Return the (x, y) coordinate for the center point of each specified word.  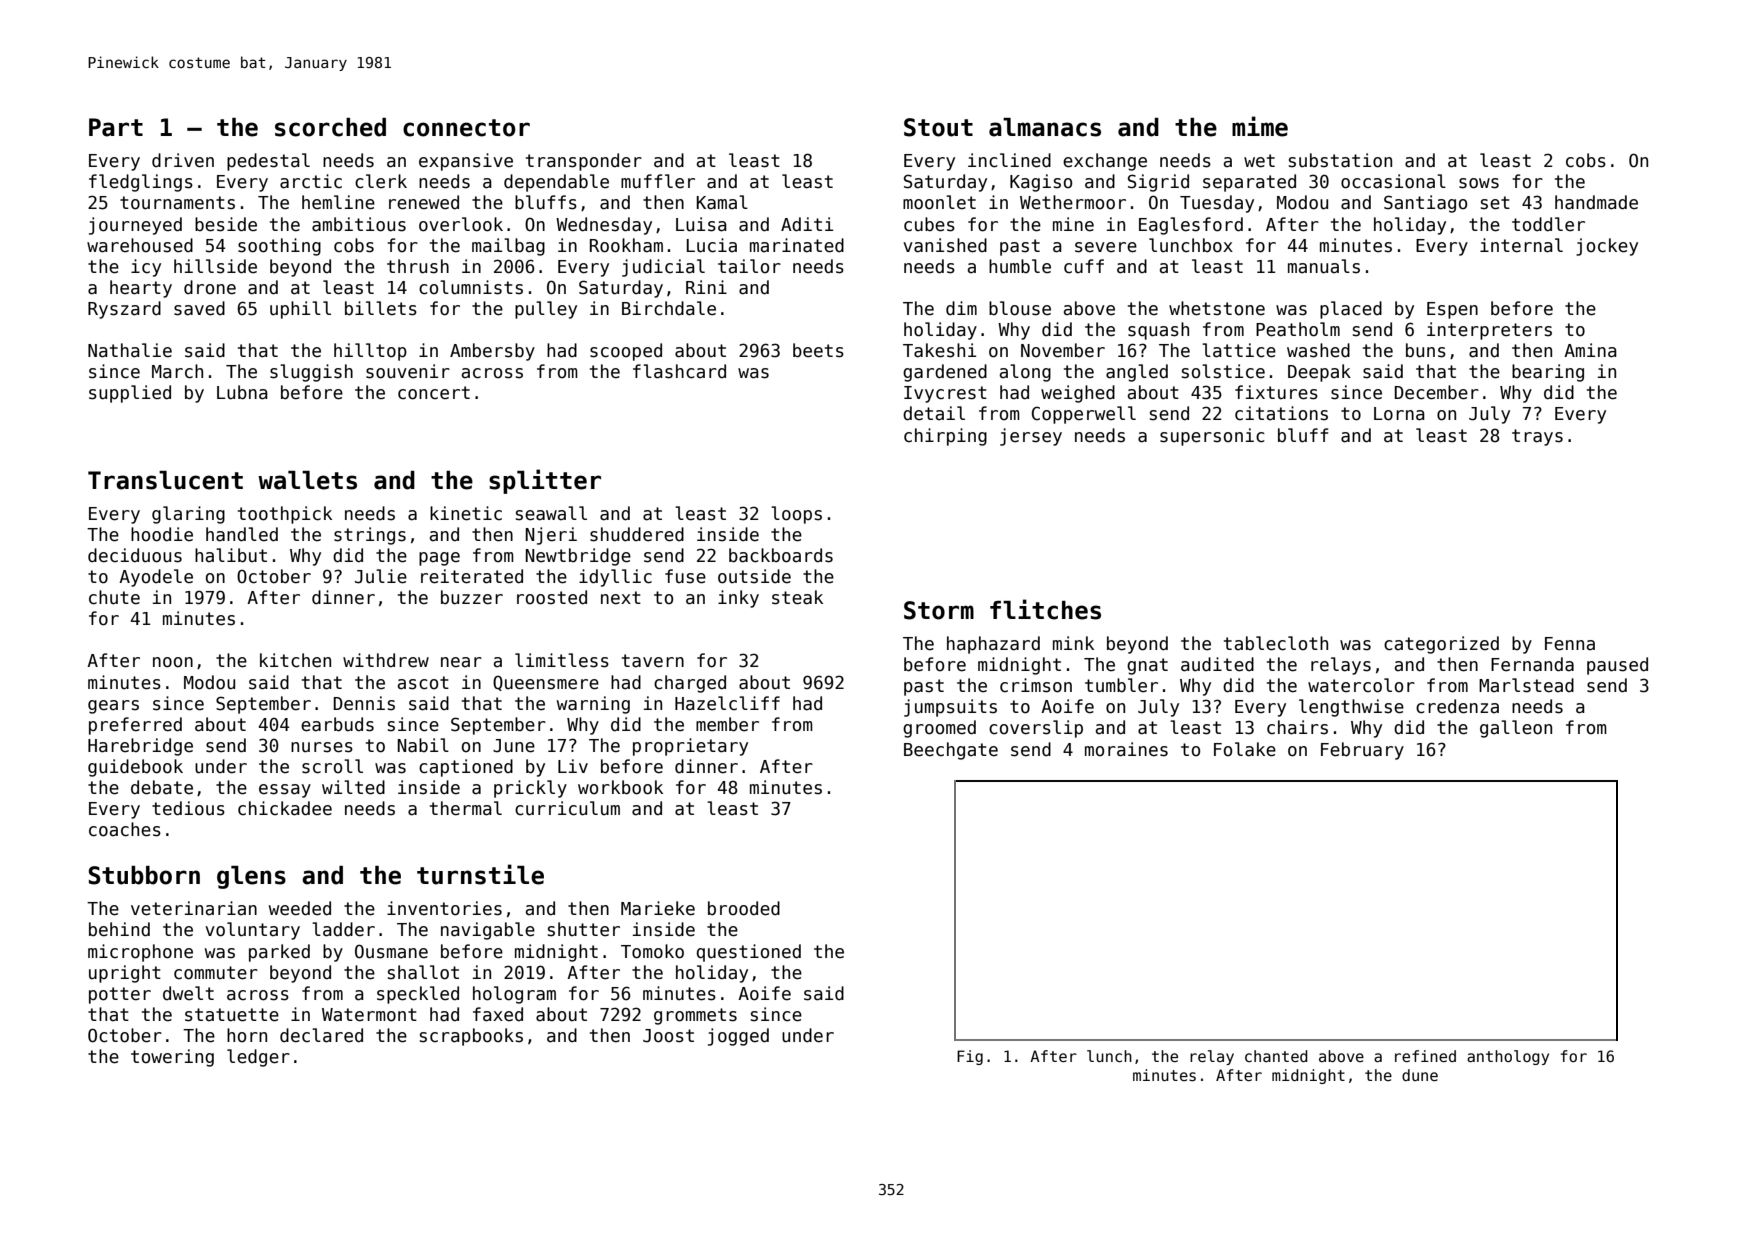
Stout (938, 127)
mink (1073, 643)
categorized (1441, 645)
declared (321, 1035)
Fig (970, 1057)
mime (1260, 126)
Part (116, 127)
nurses (322, 747)
